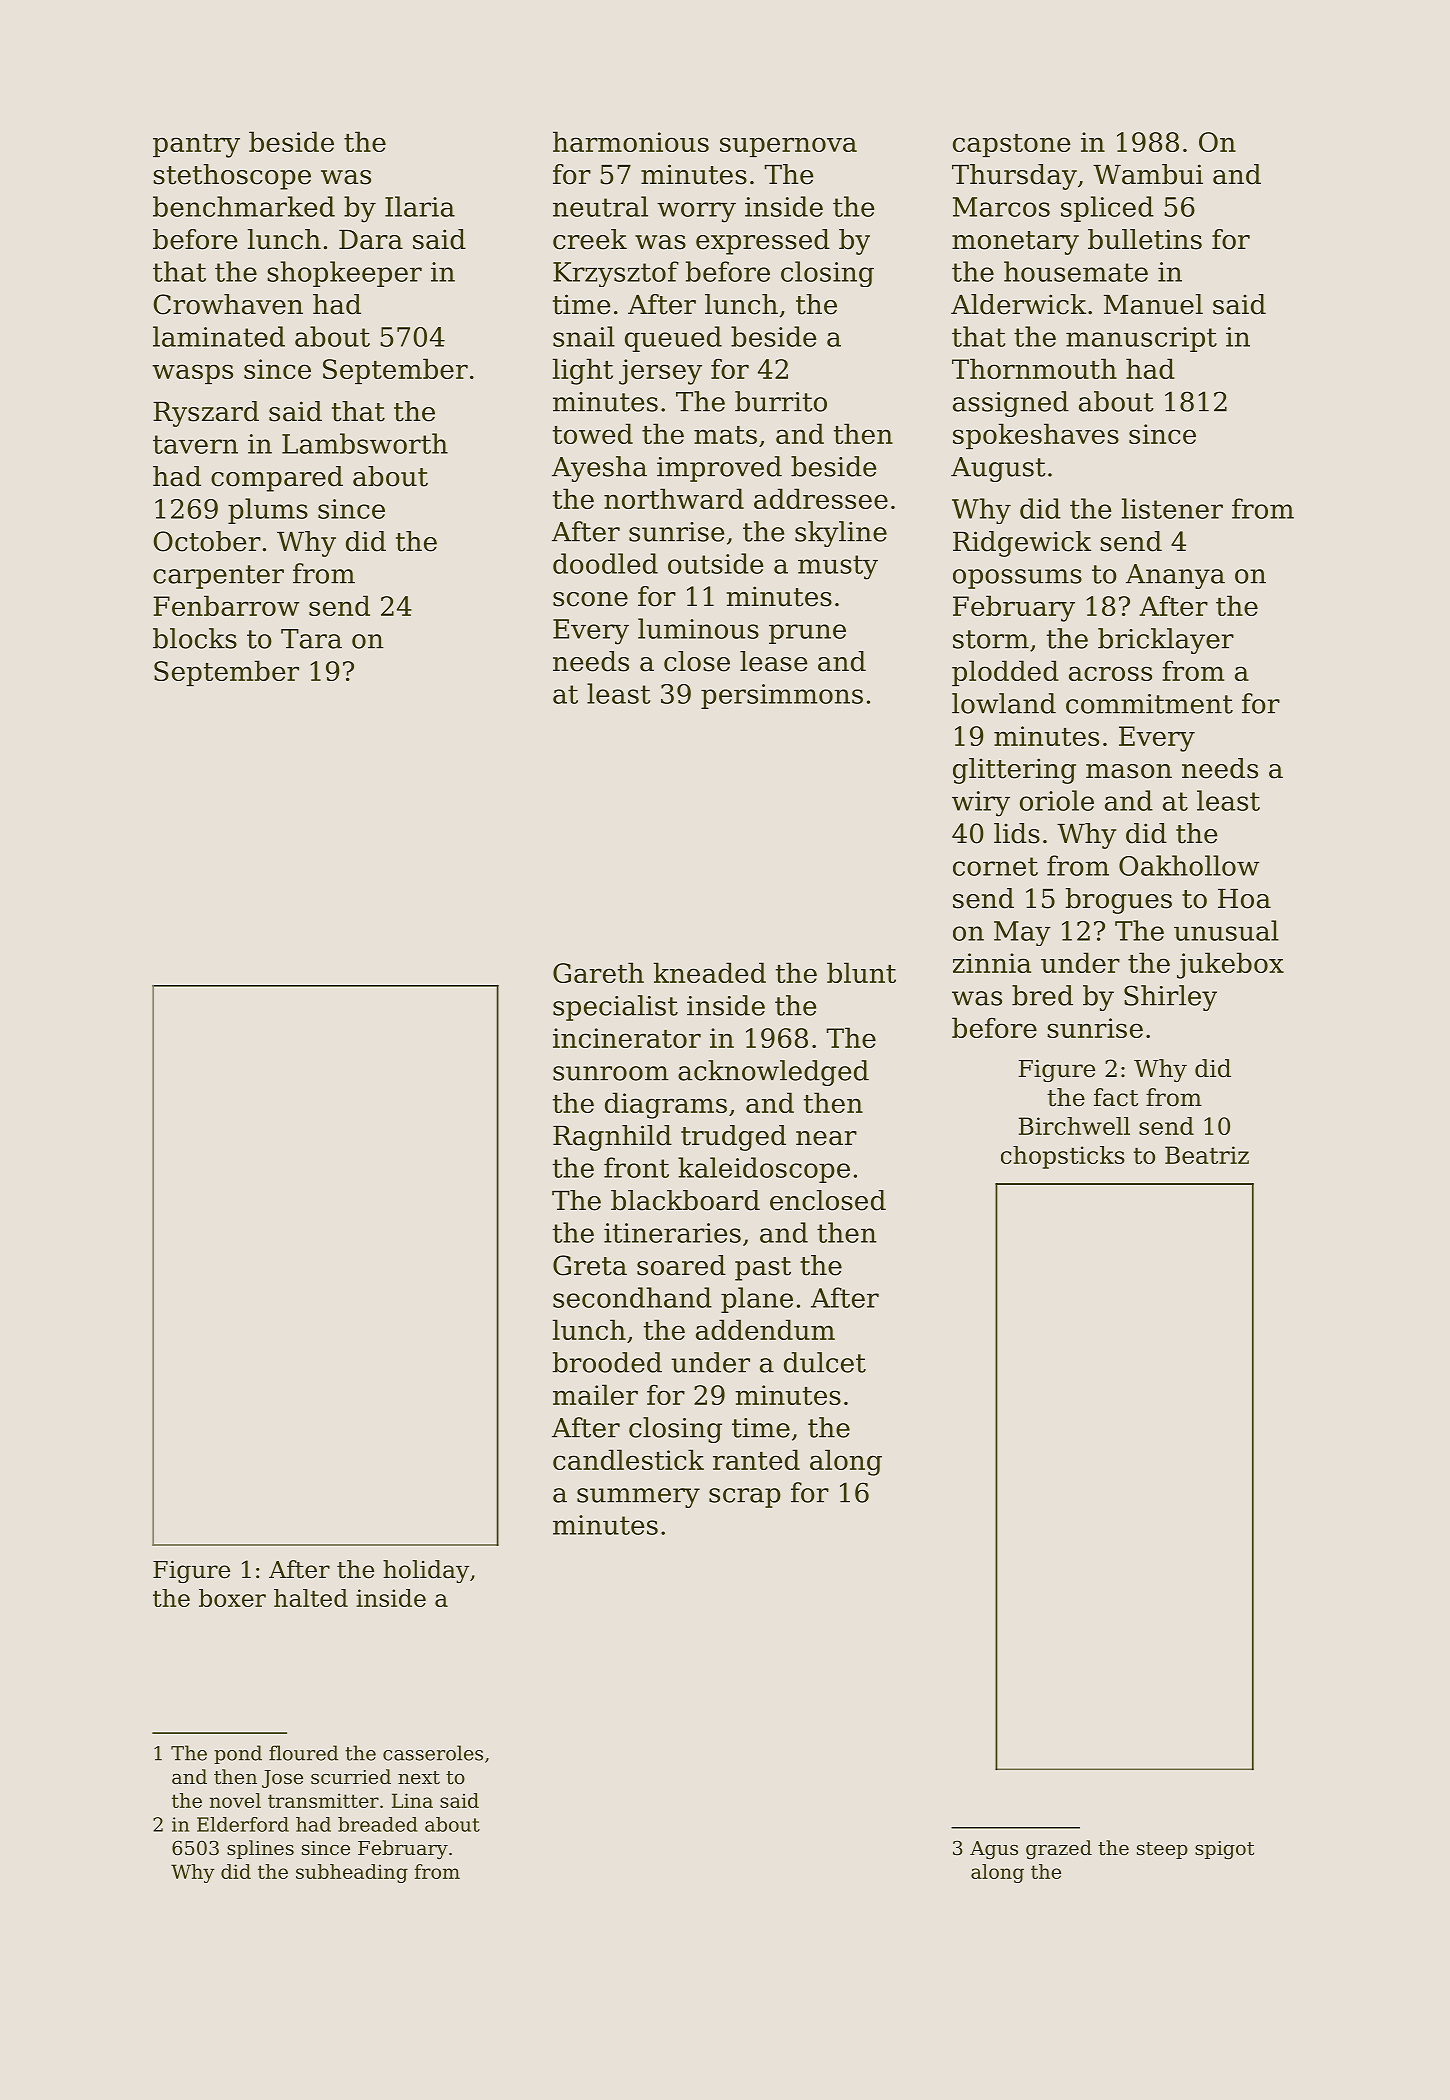 The image size is (1450, 2100). What do you see at coordinates (994, 1850) in the document?
I see `Agus` at bounding box center [994, 1850].
